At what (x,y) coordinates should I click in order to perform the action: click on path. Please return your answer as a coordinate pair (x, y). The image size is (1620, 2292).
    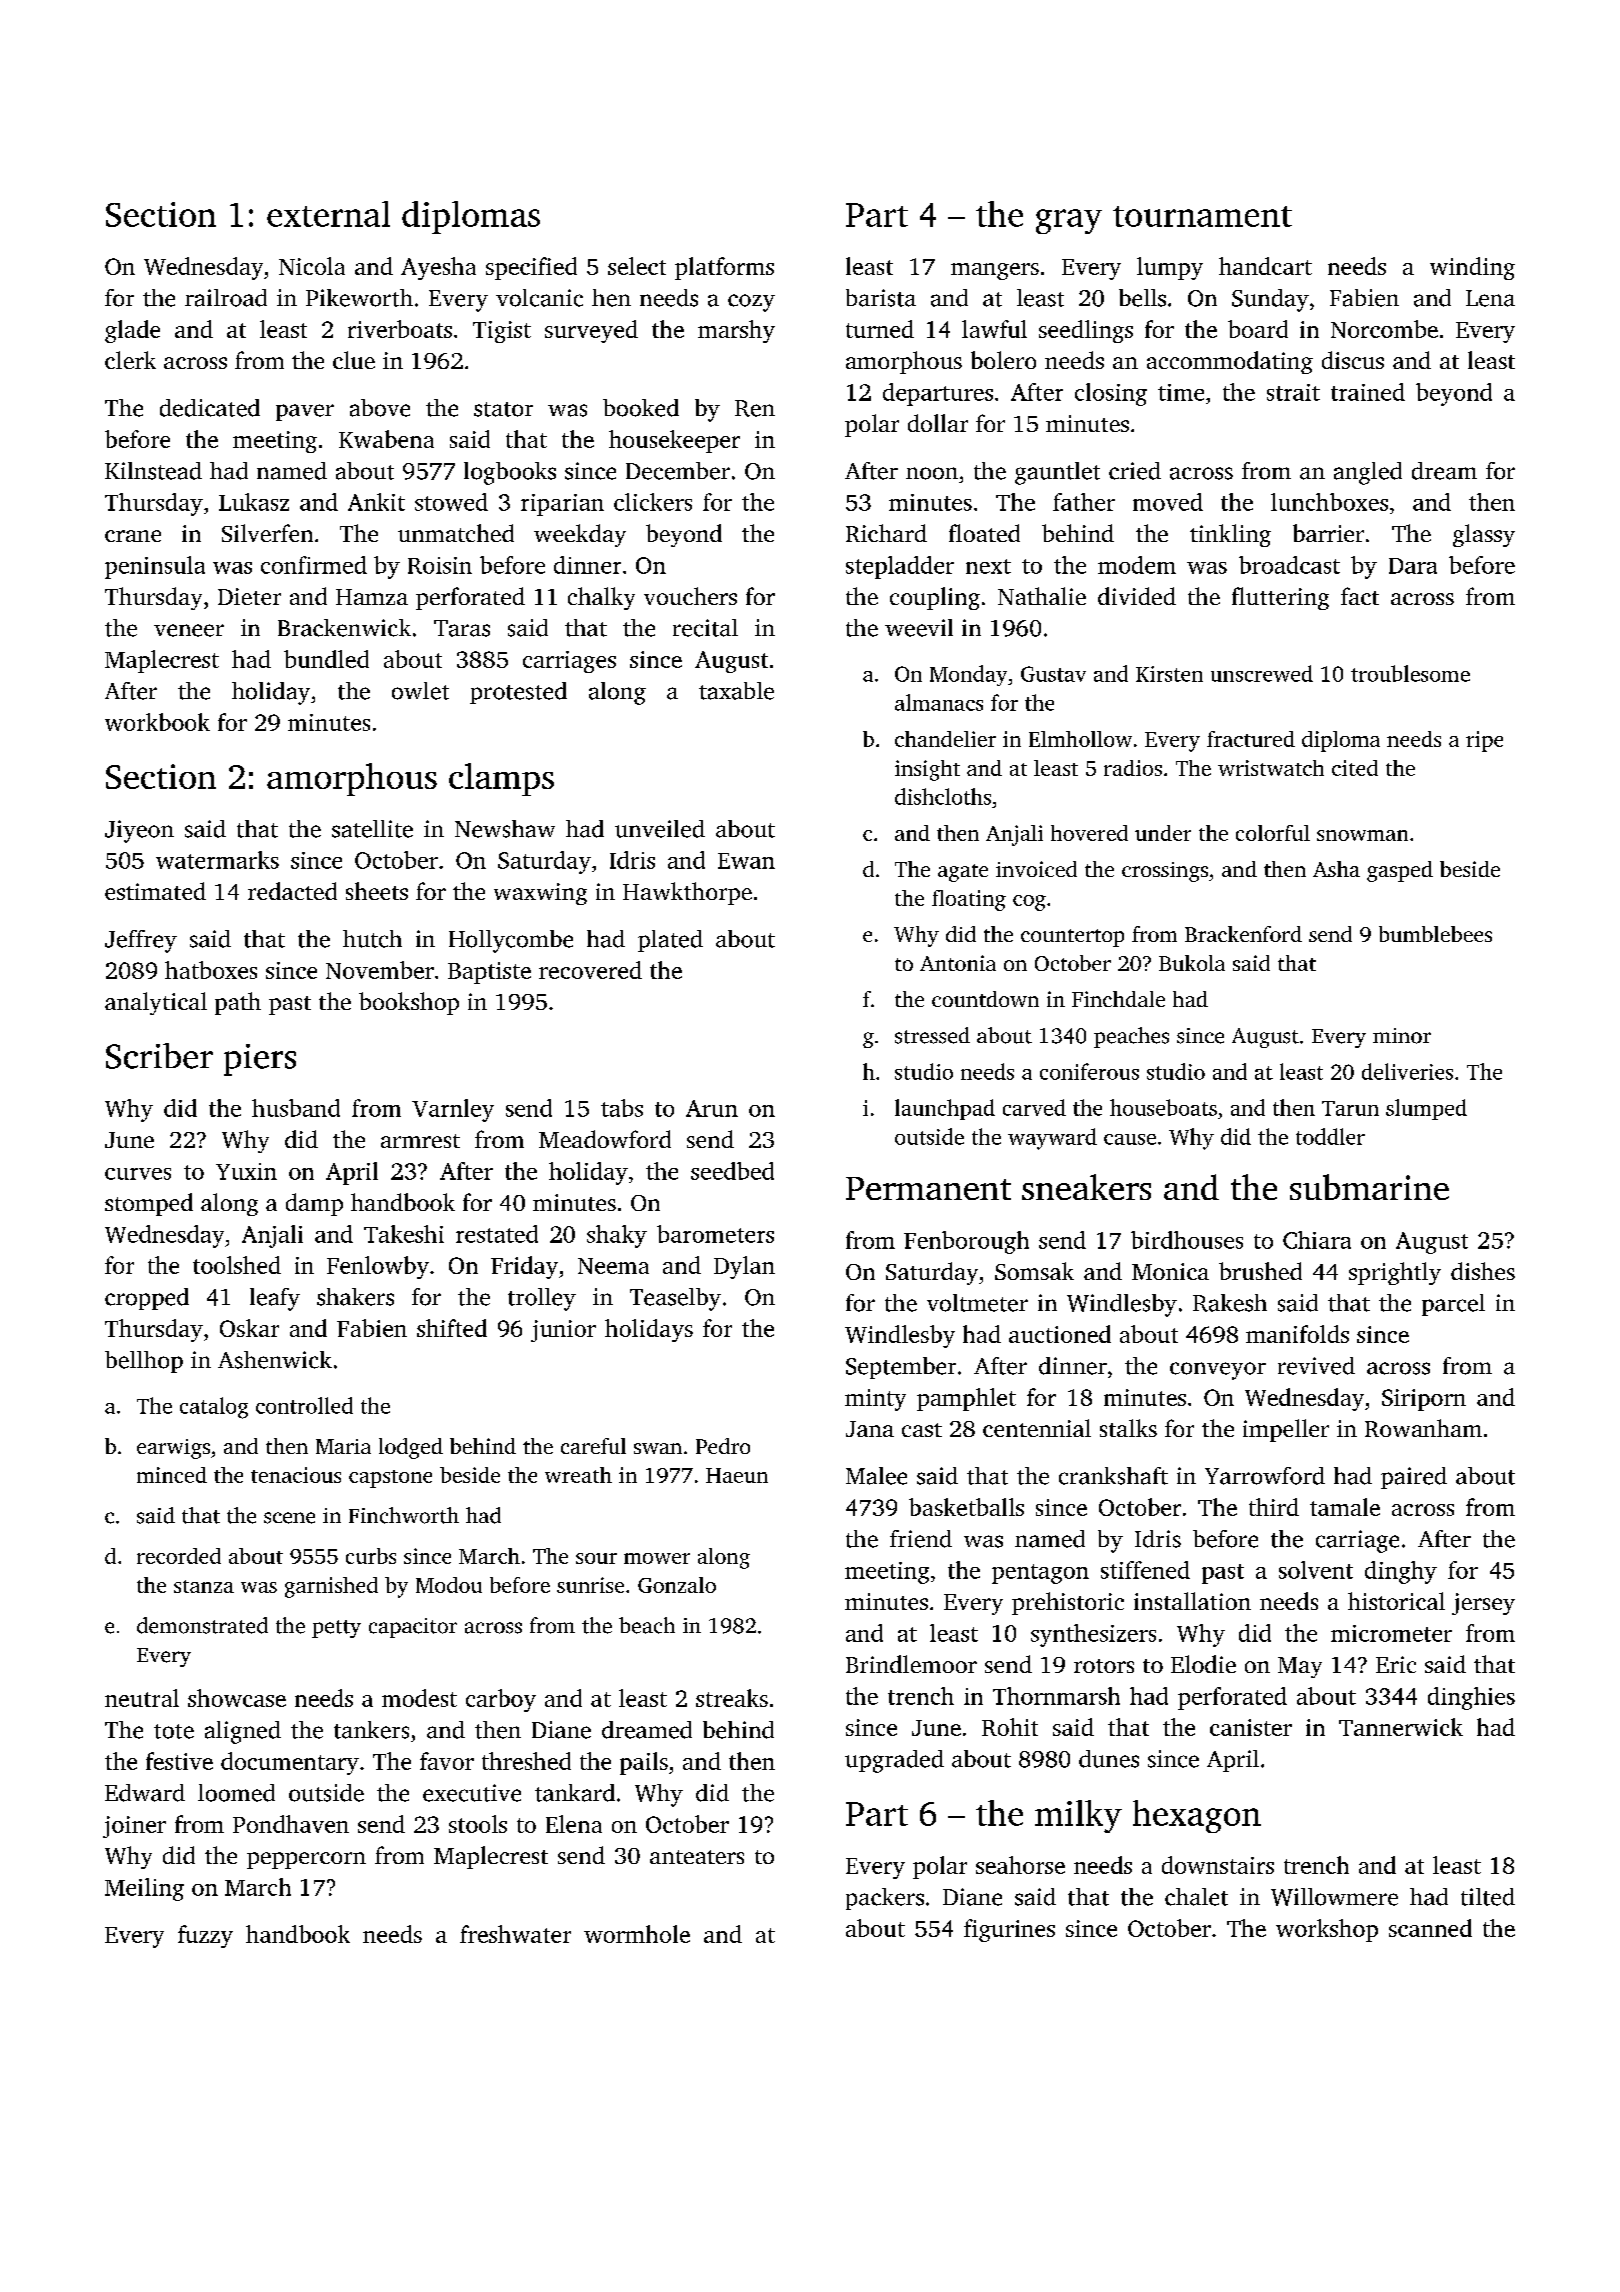
    Looking at the image, I should click on (238, 1003).
